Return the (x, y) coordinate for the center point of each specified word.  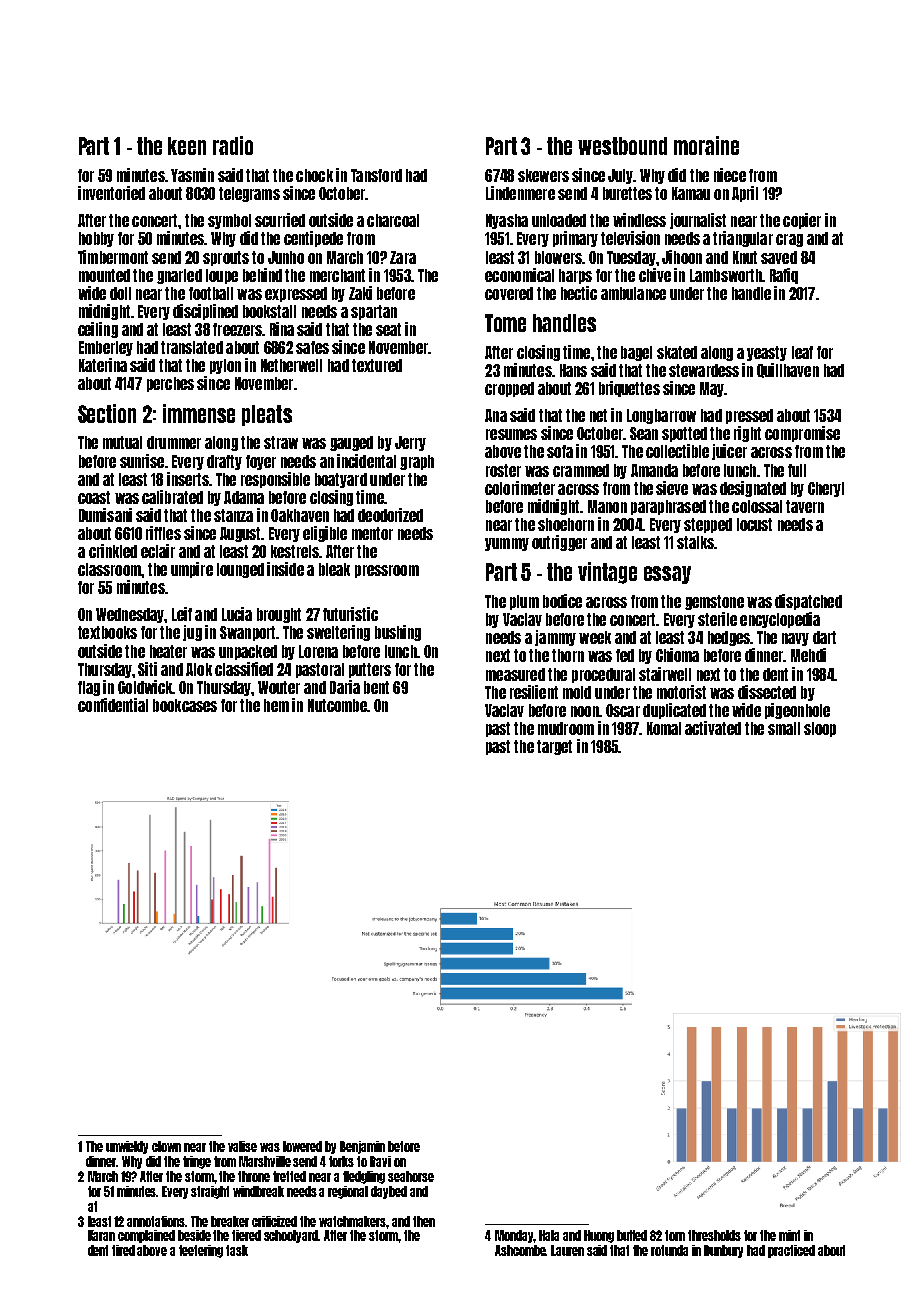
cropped (509, 389)
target (554, 747)
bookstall (269, 311)
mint (789, 1235)
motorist (681, 692)
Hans (573, 370)
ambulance (633, 293)
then (424, 1221)
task (237, 1250)
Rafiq (784, 276)
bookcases (185, 705)
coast (94, 497)
